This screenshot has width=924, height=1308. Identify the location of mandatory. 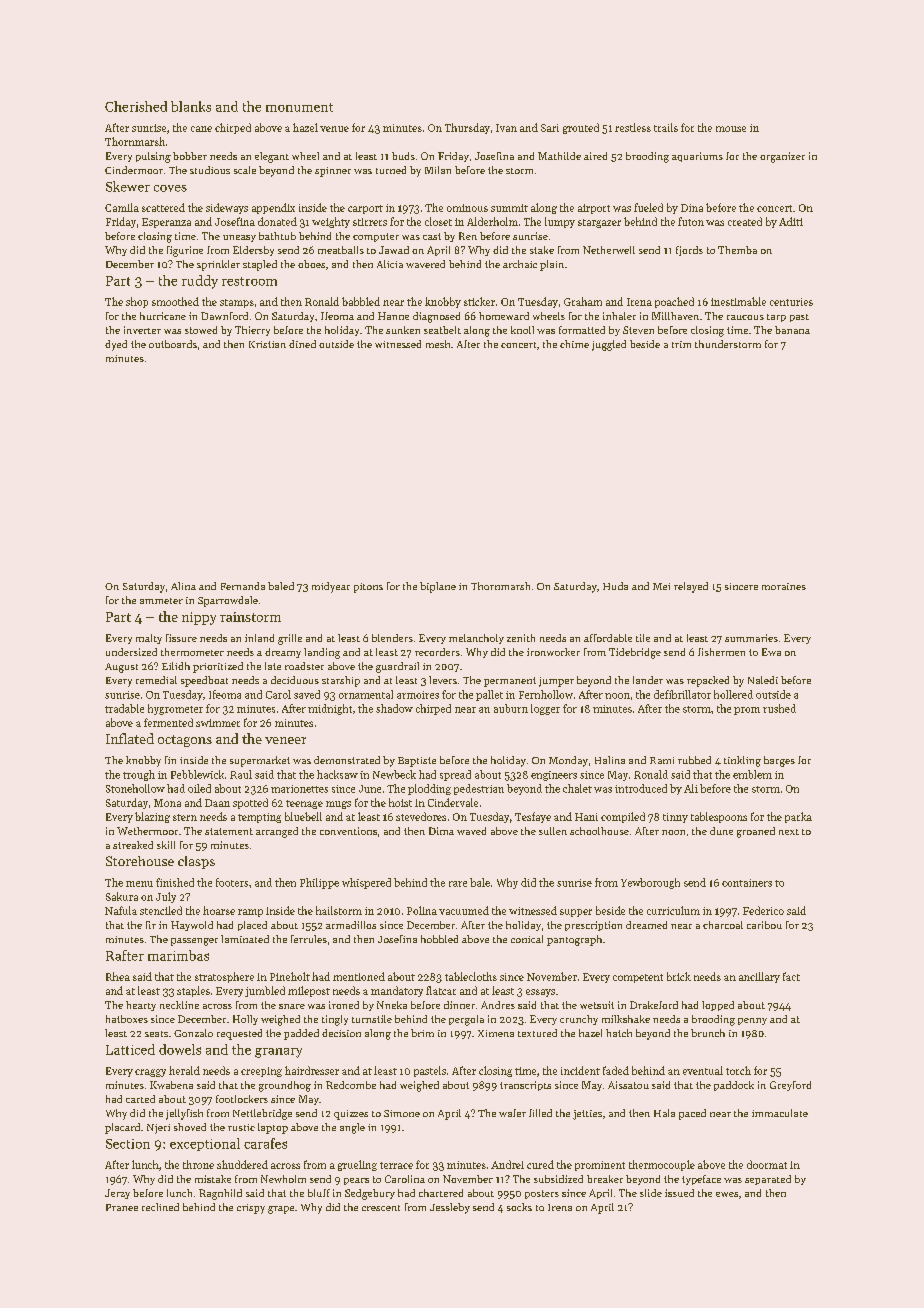
(397, 991).
